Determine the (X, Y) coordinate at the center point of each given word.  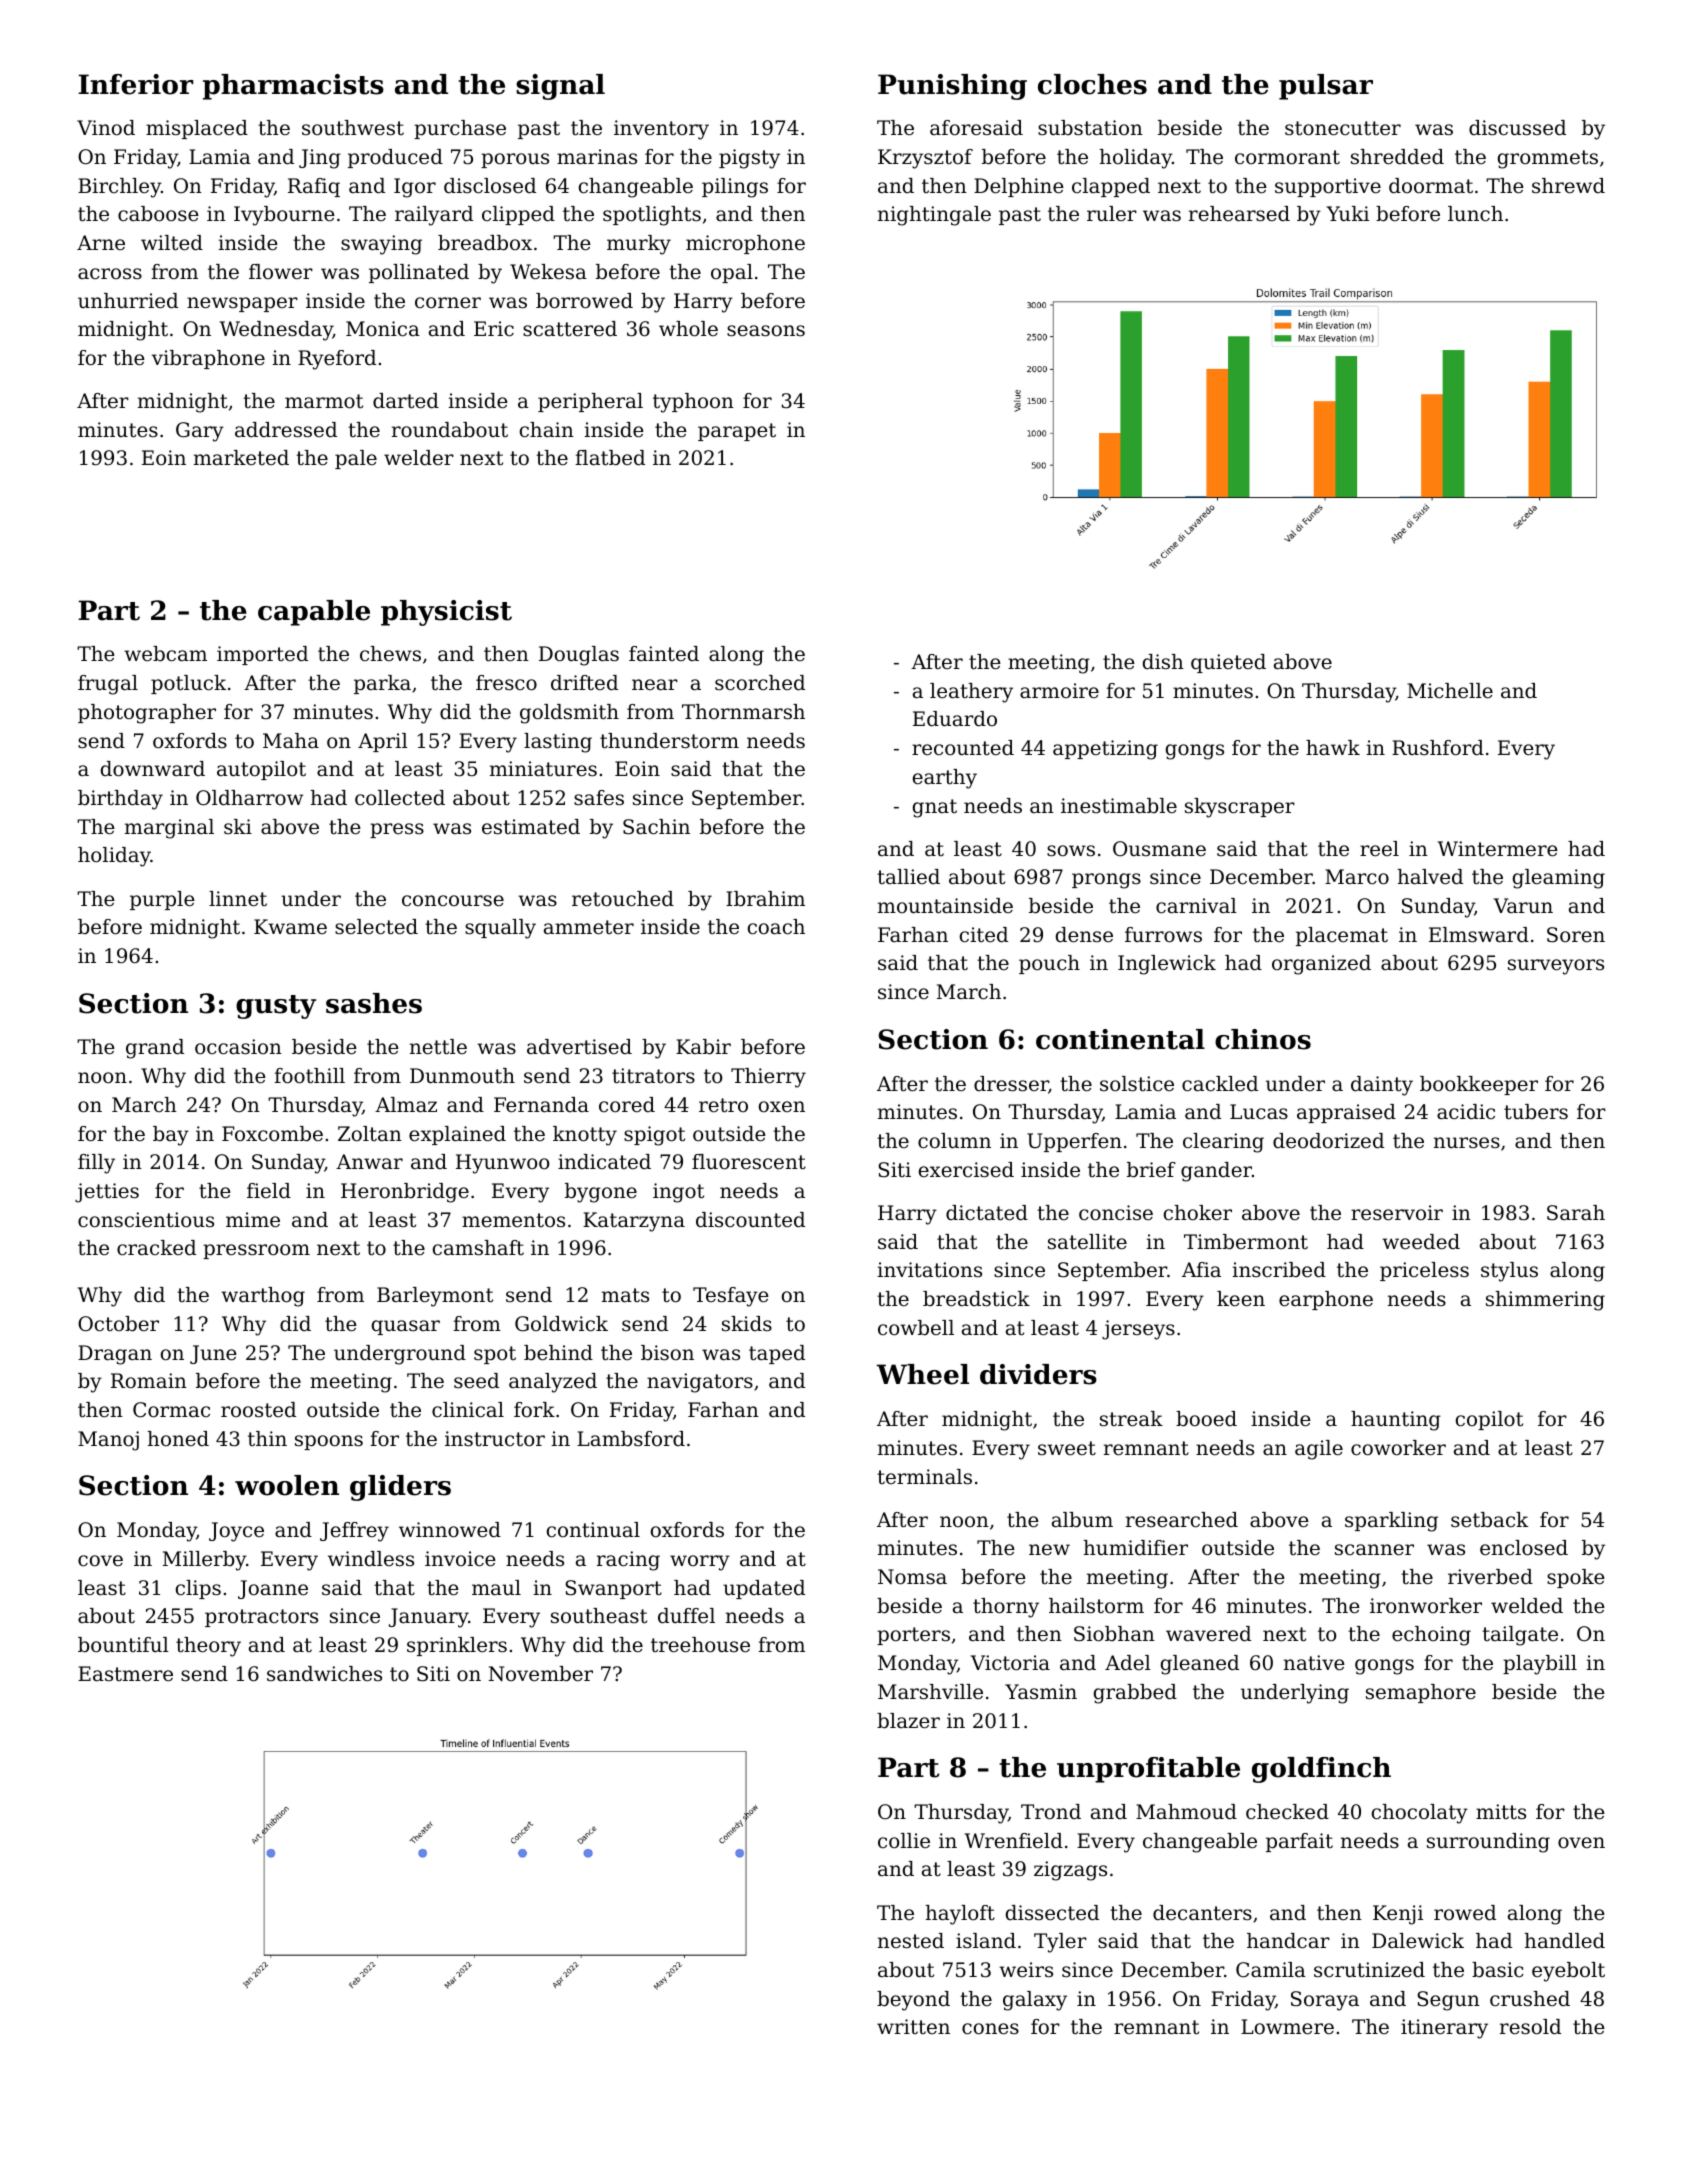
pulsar (1326, 87)
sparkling (1391, 1522)
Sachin (656, 827)
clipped (518, 215)
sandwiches (324, 1674)
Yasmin (1041, 1691)
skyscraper (1240, 808)
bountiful (123, 1645)
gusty (276, 1007)
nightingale (934, 216)
